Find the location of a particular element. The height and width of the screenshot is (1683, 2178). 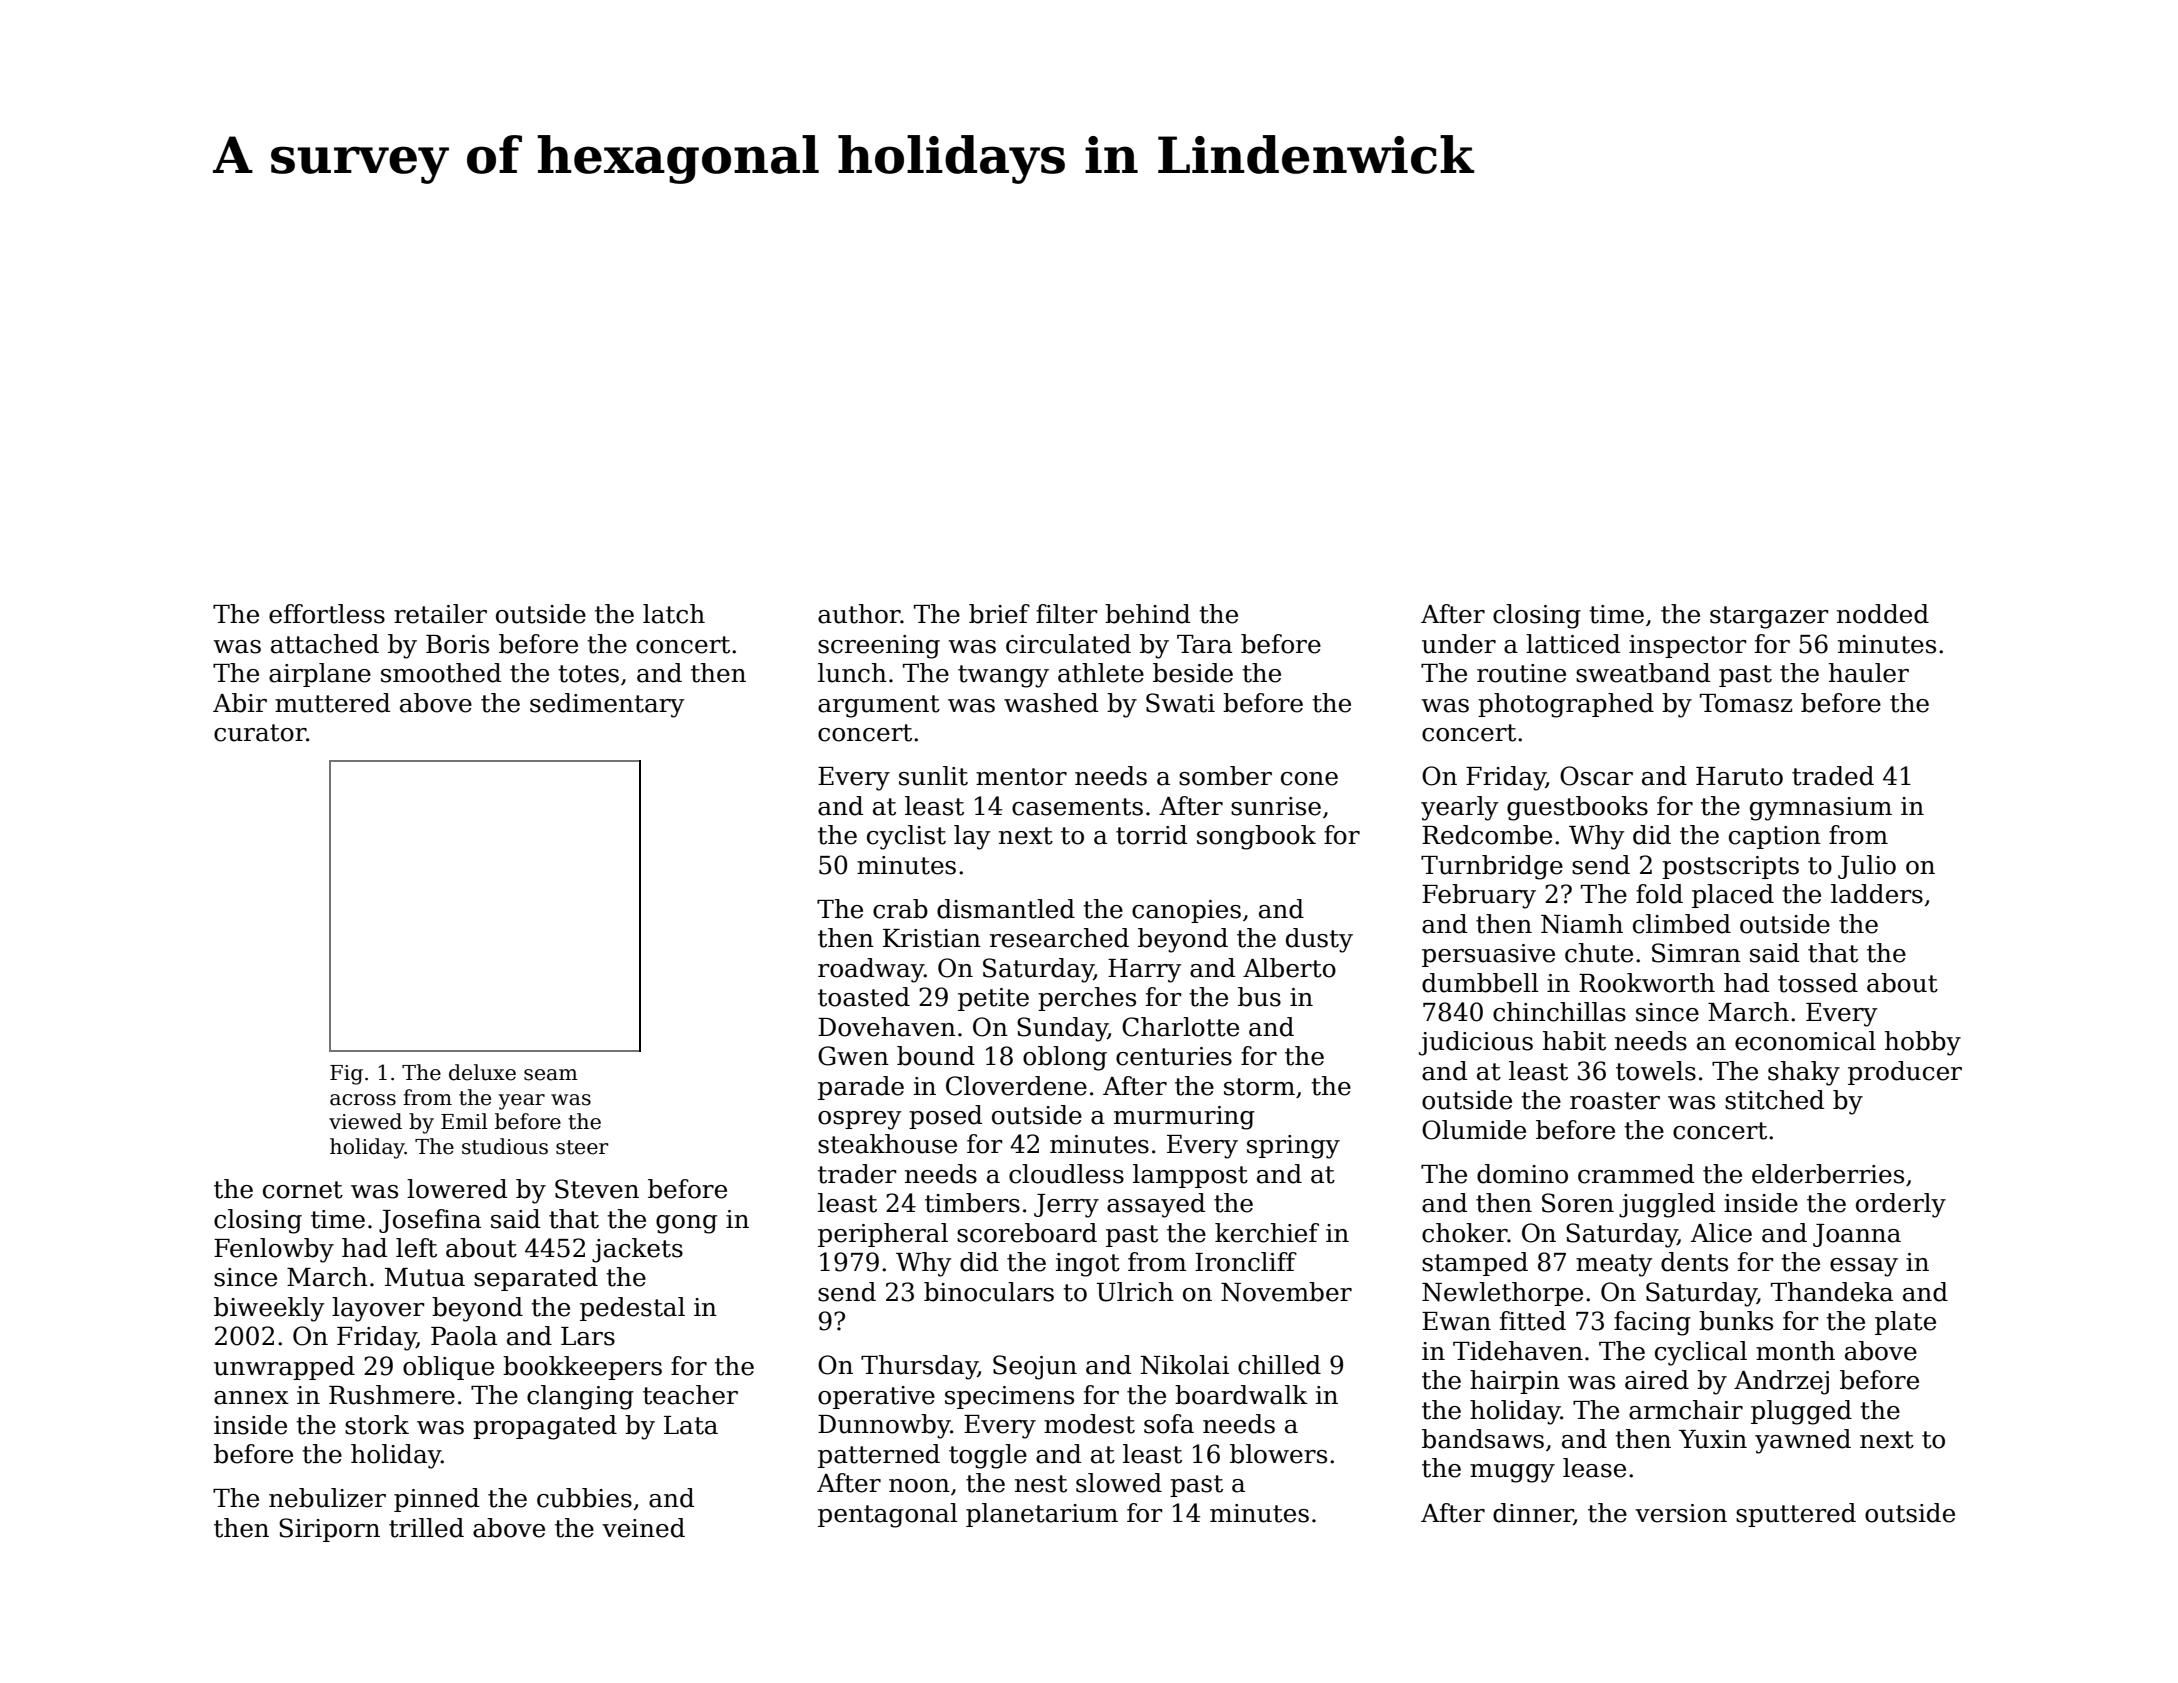

traded is located at coordinates (1833, 776).
